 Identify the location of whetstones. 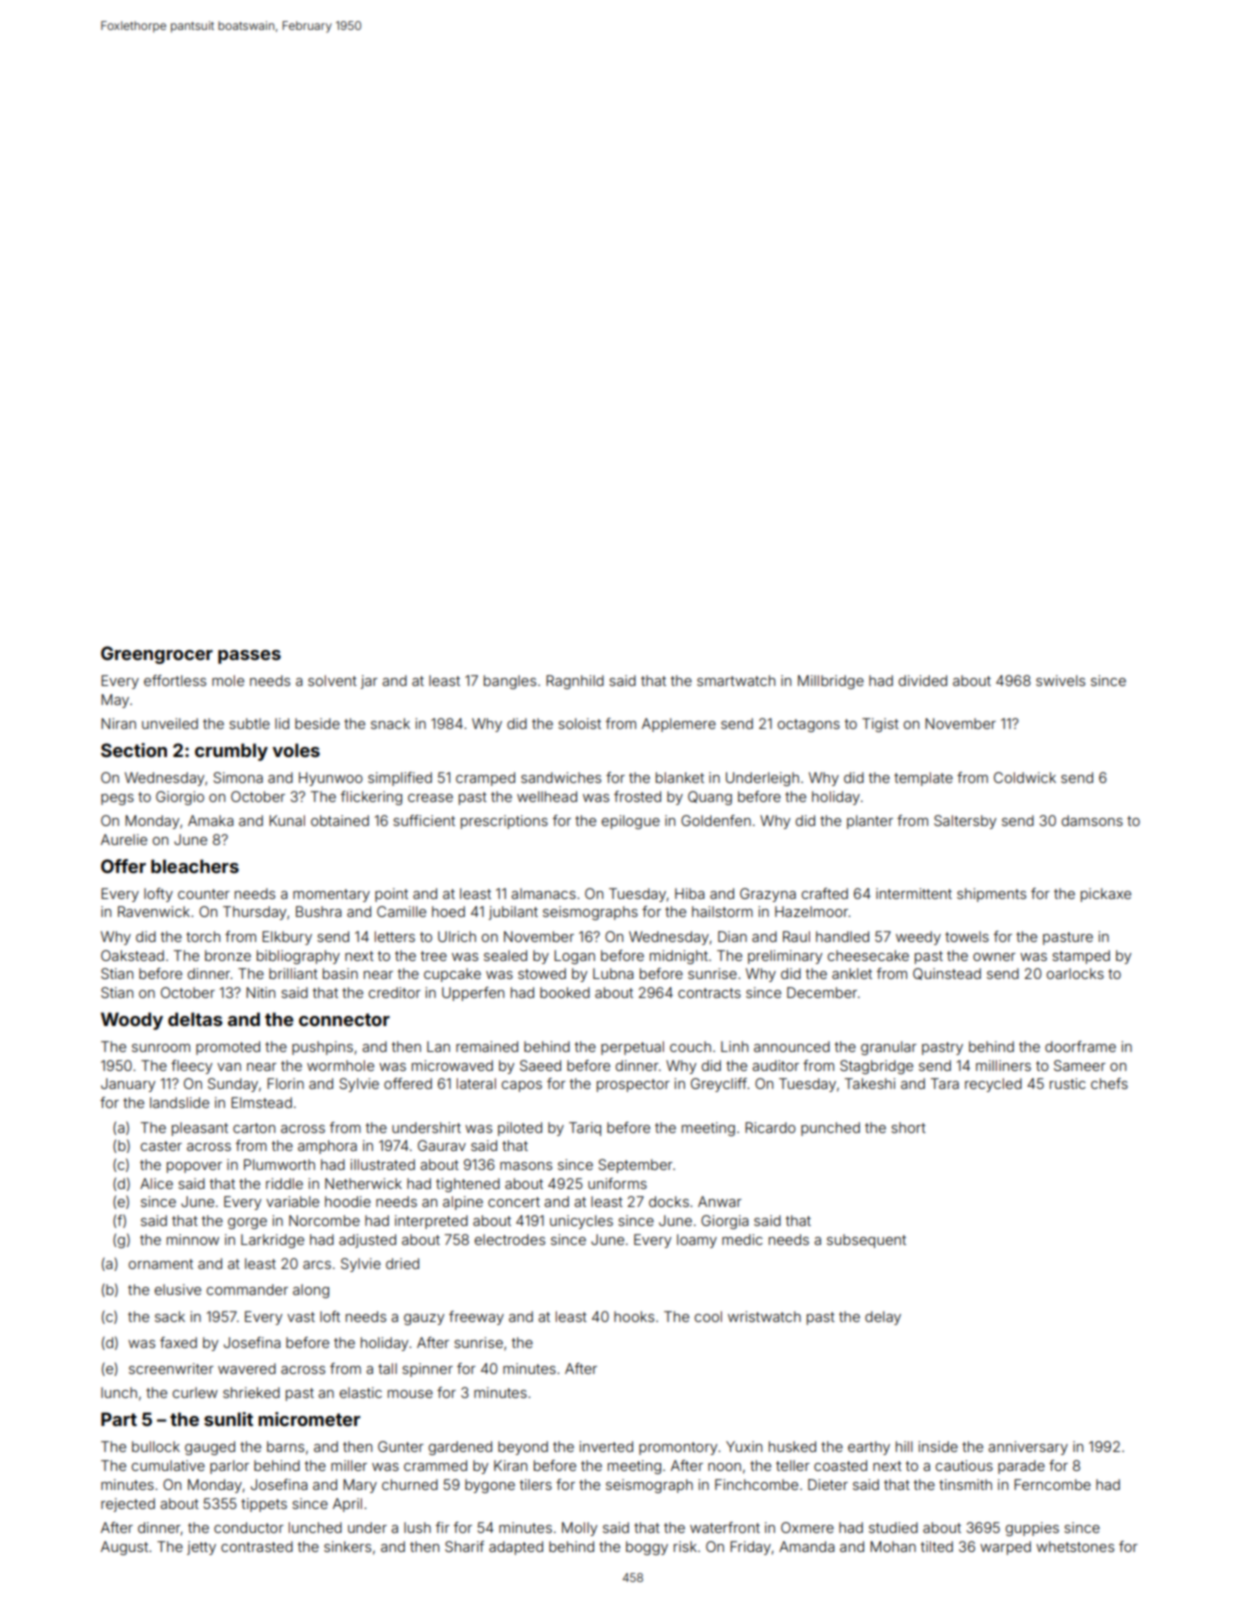
(1075, 1546).
